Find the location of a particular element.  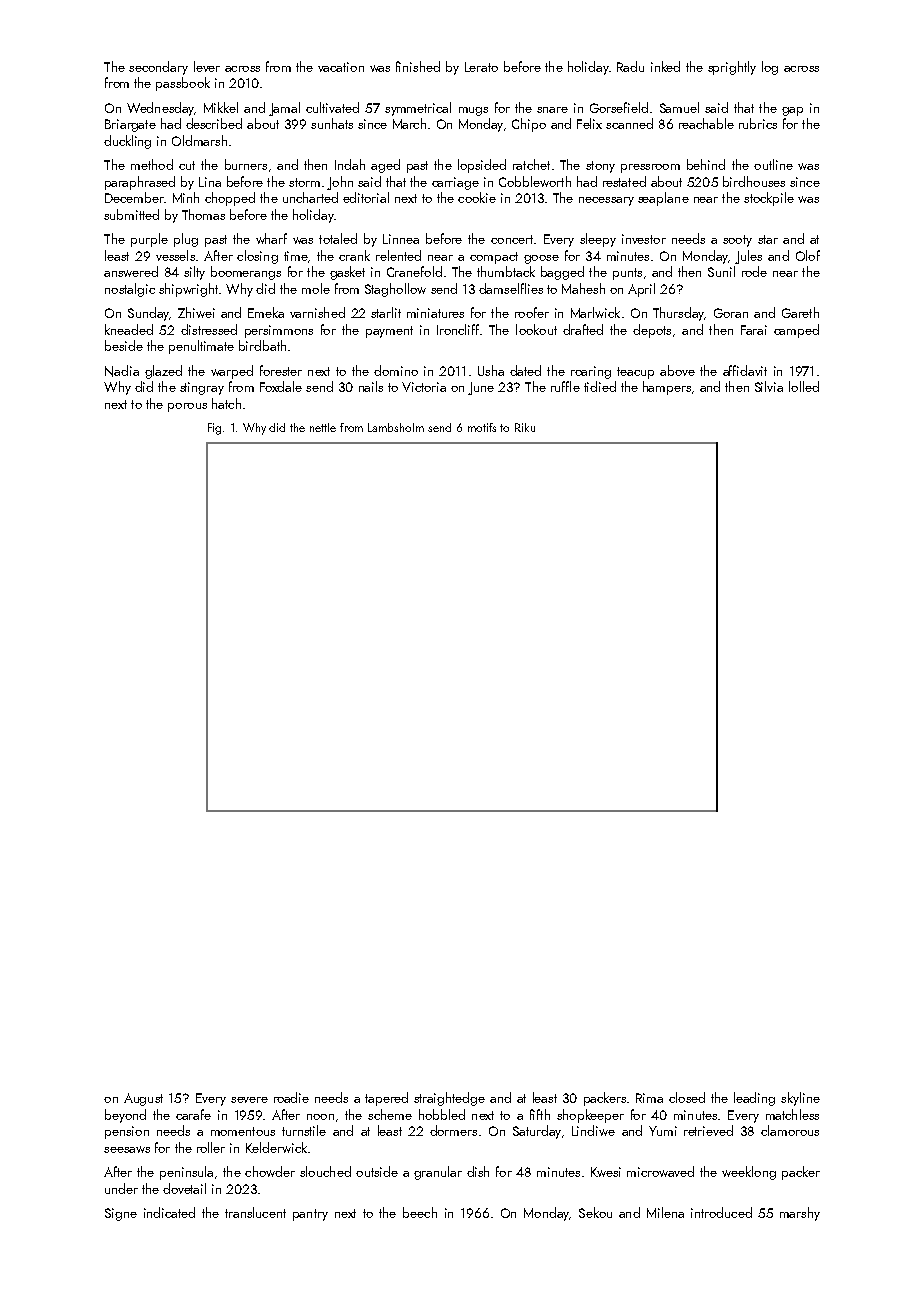

leading is located at coordinates (754, 1099).
